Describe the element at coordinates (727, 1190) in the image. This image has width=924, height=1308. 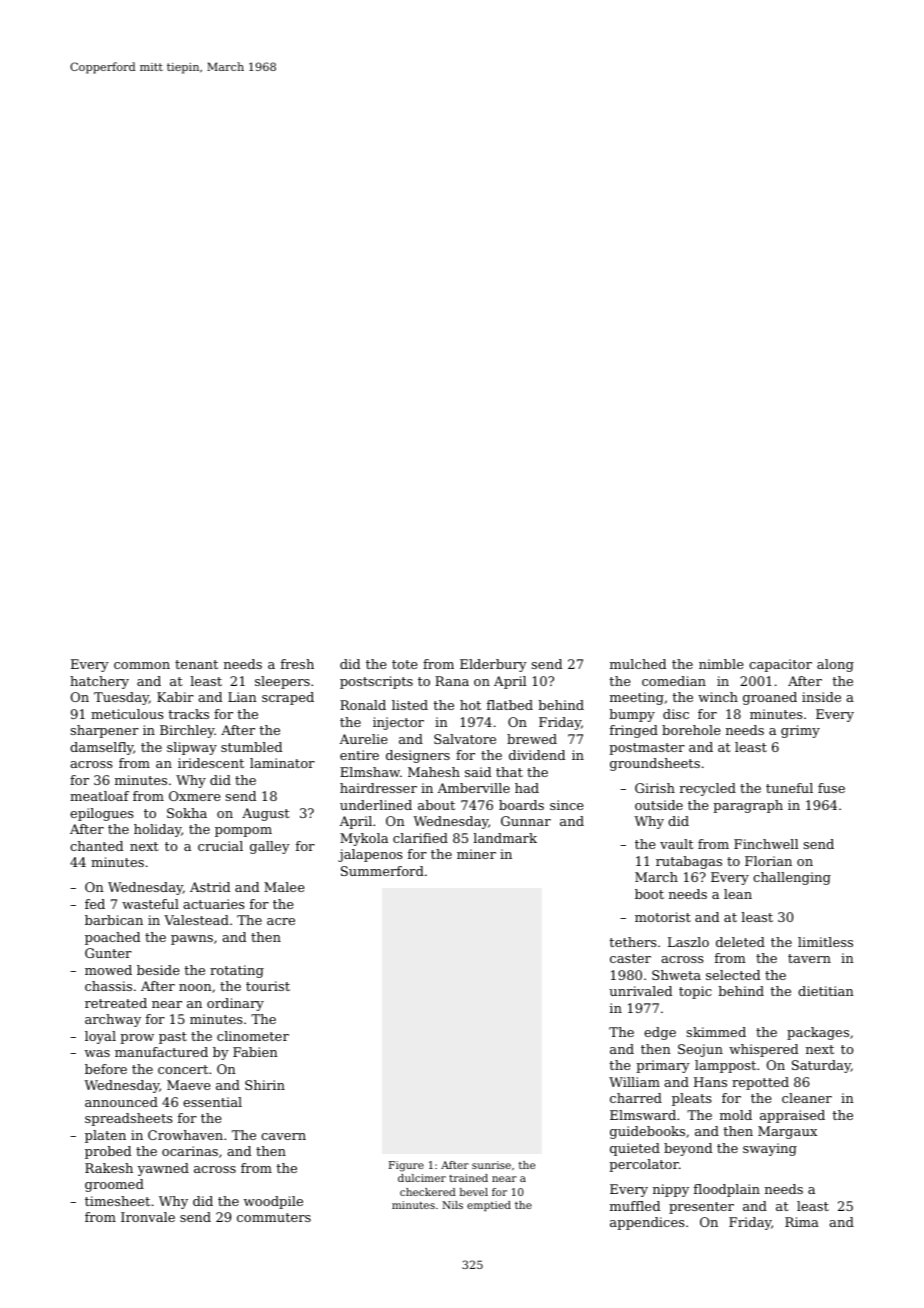
I see `floodplain` at that location.
